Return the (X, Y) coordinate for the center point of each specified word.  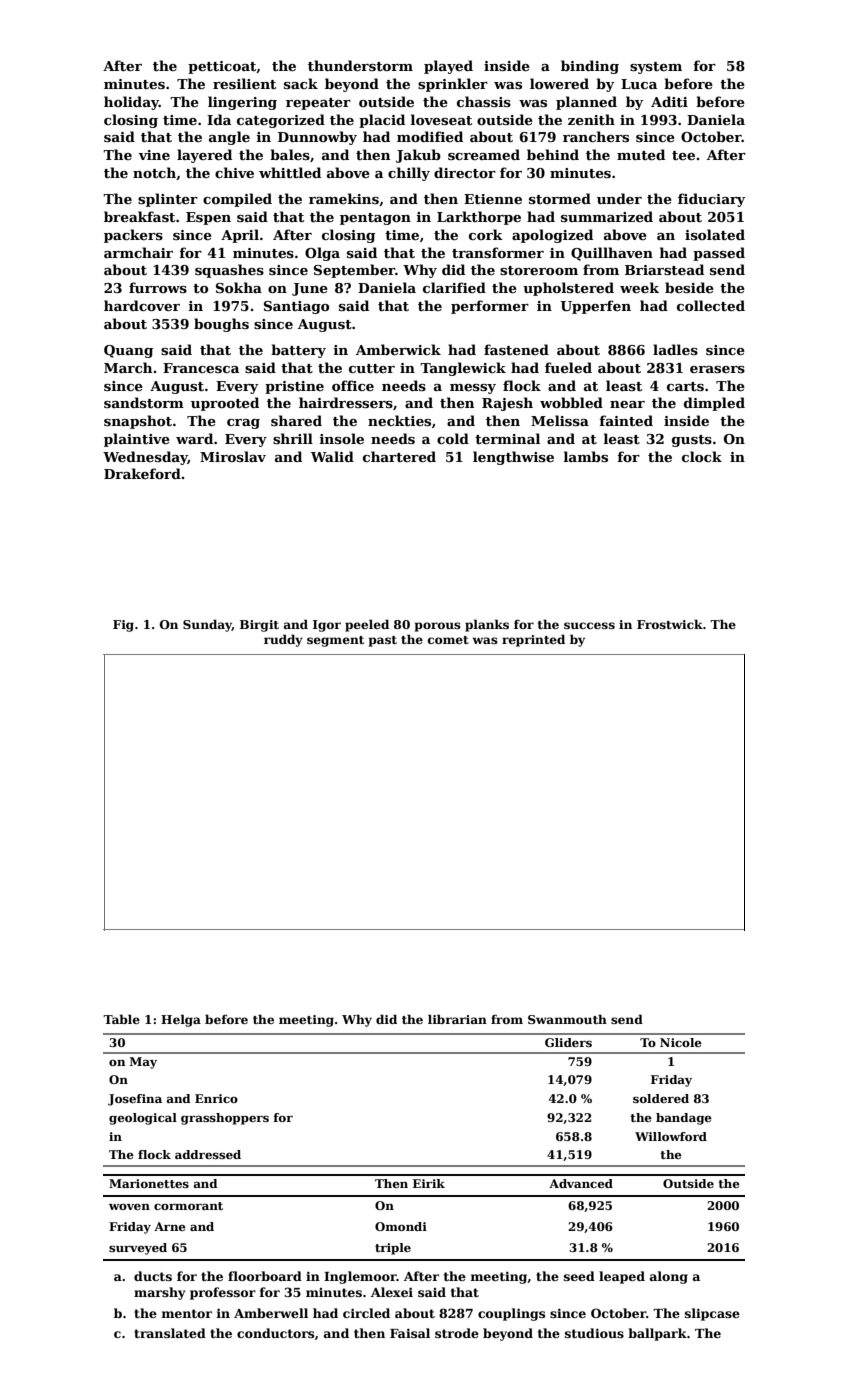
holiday (131, 103)
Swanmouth (567, 1019)
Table (121, 1019)
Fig (123, 626)
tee (683, 155)
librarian (457, 1019)
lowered (559, 83)
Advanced (581, 1183)
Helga (181, 1020)
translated (170, 1333)
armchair (138, 252)
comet (448, 640)
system (656, 68)
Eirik (429, 1183)
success (589, 625)
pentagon (375, 219)
